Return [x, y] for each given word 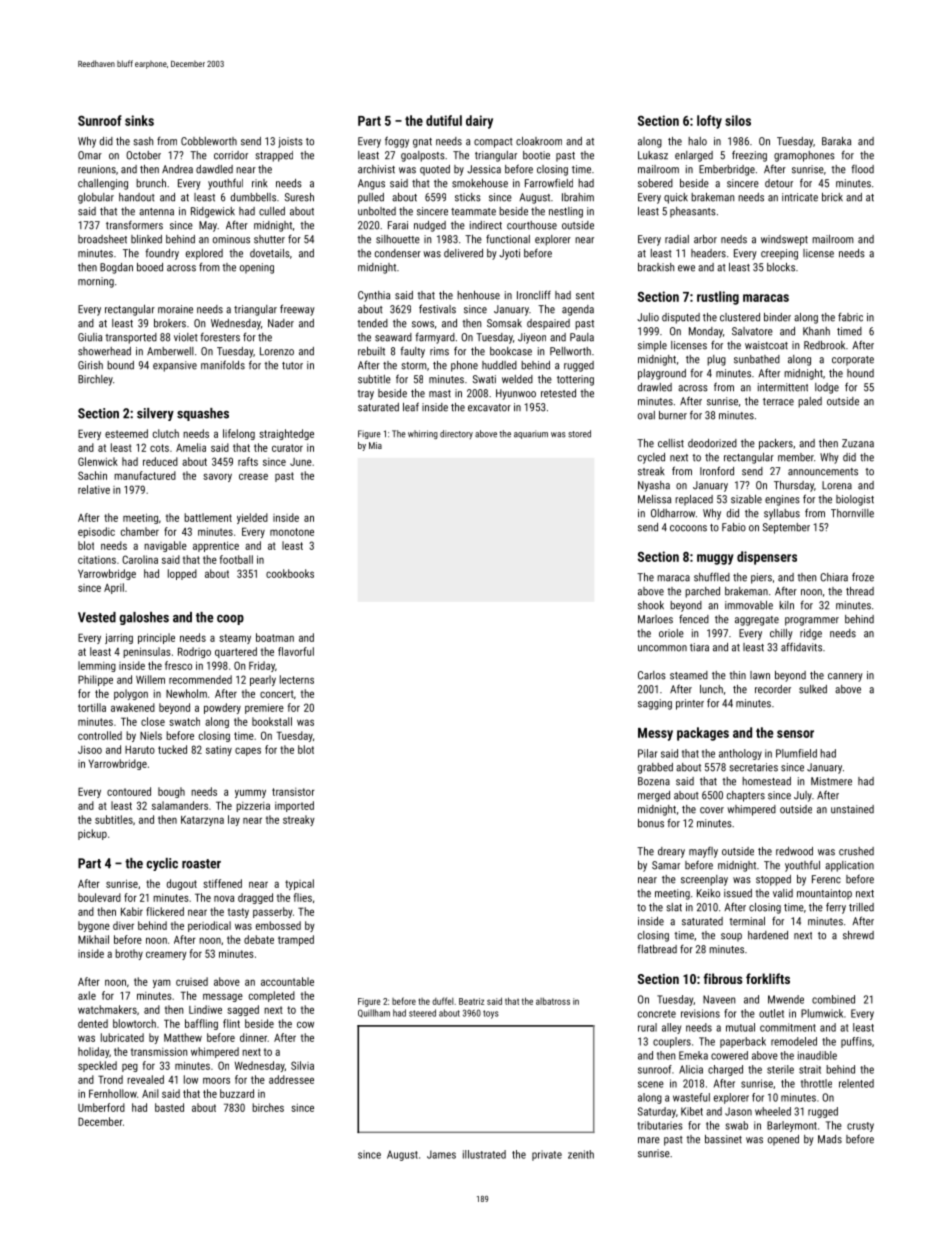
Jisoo [90, 749]
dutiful [444, 120]
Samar [666, 865]
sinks [139, 120]
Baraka [836, 141]
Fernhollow [113, 1093]
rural [647, 1027]
